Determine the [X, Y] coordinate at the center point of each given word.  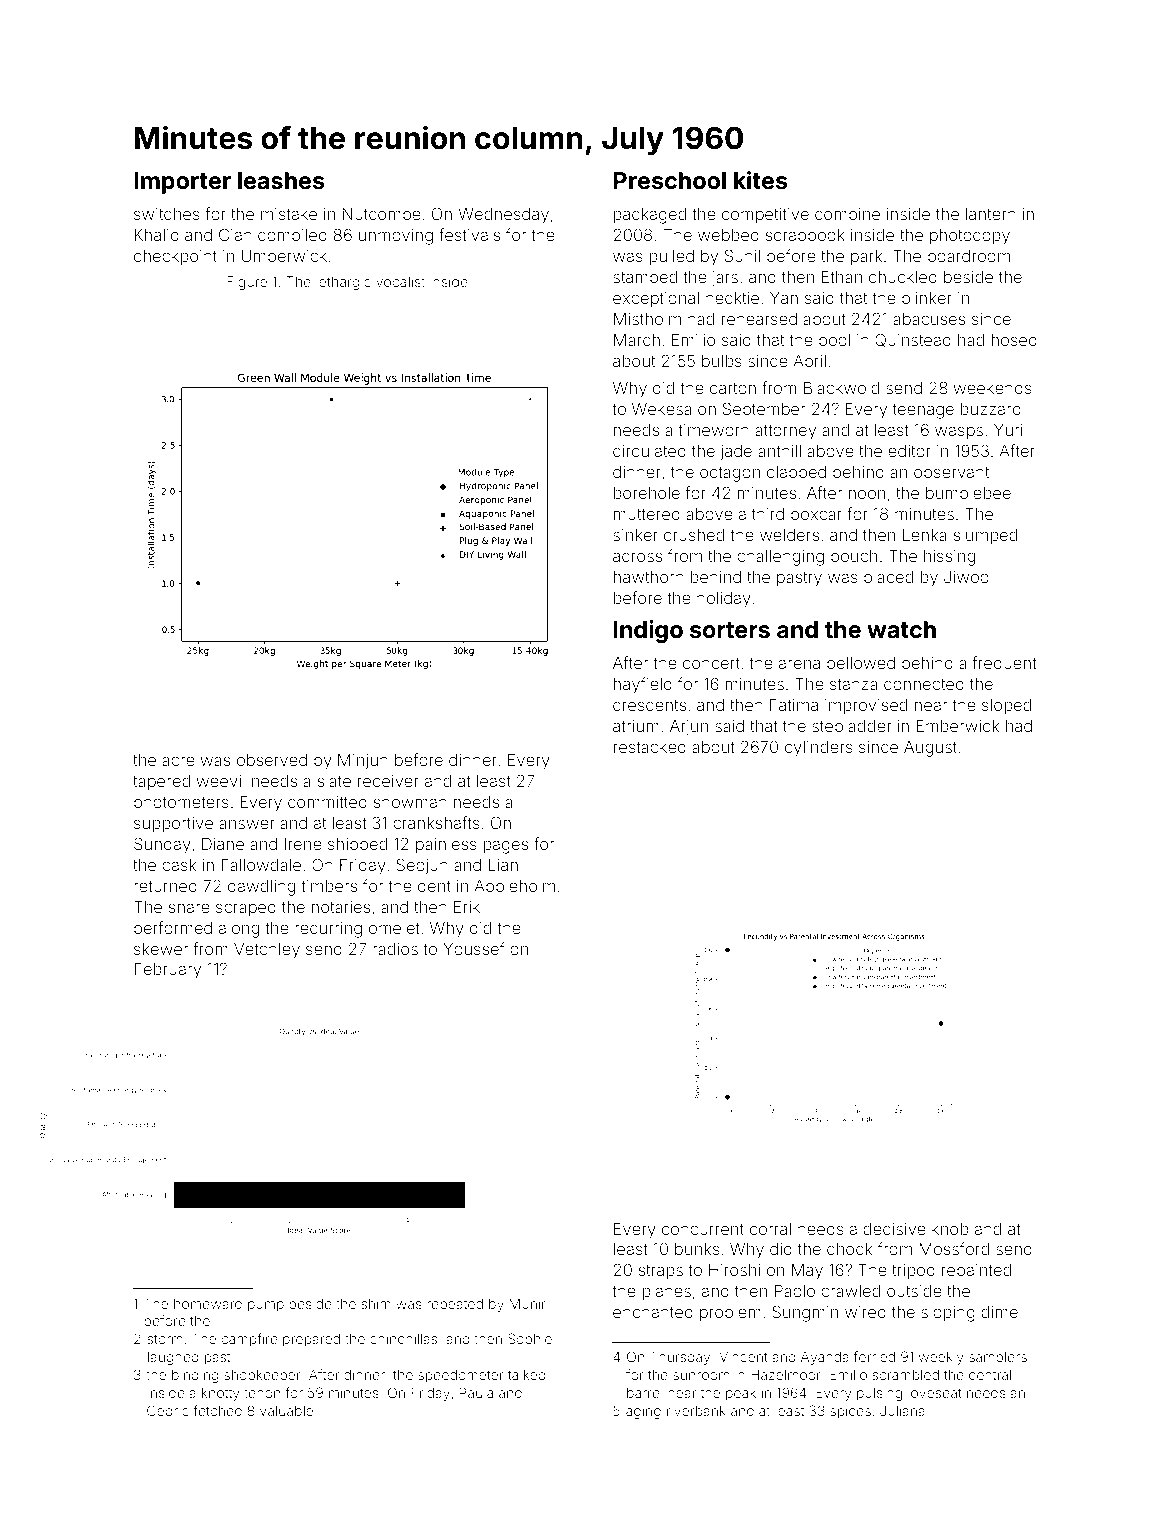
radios [395, 949]
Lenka [925, 535]
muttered [647, 514]
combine [847, 214]
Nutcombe [381, 214]
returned [165, 886]
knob [950, 1229]
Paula [476, 1392]
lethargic [343, 283]
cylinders [819, 749]
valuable [286, 1411]
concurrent [703, 1229]
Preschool [670, 181]
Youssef [474, 948]
